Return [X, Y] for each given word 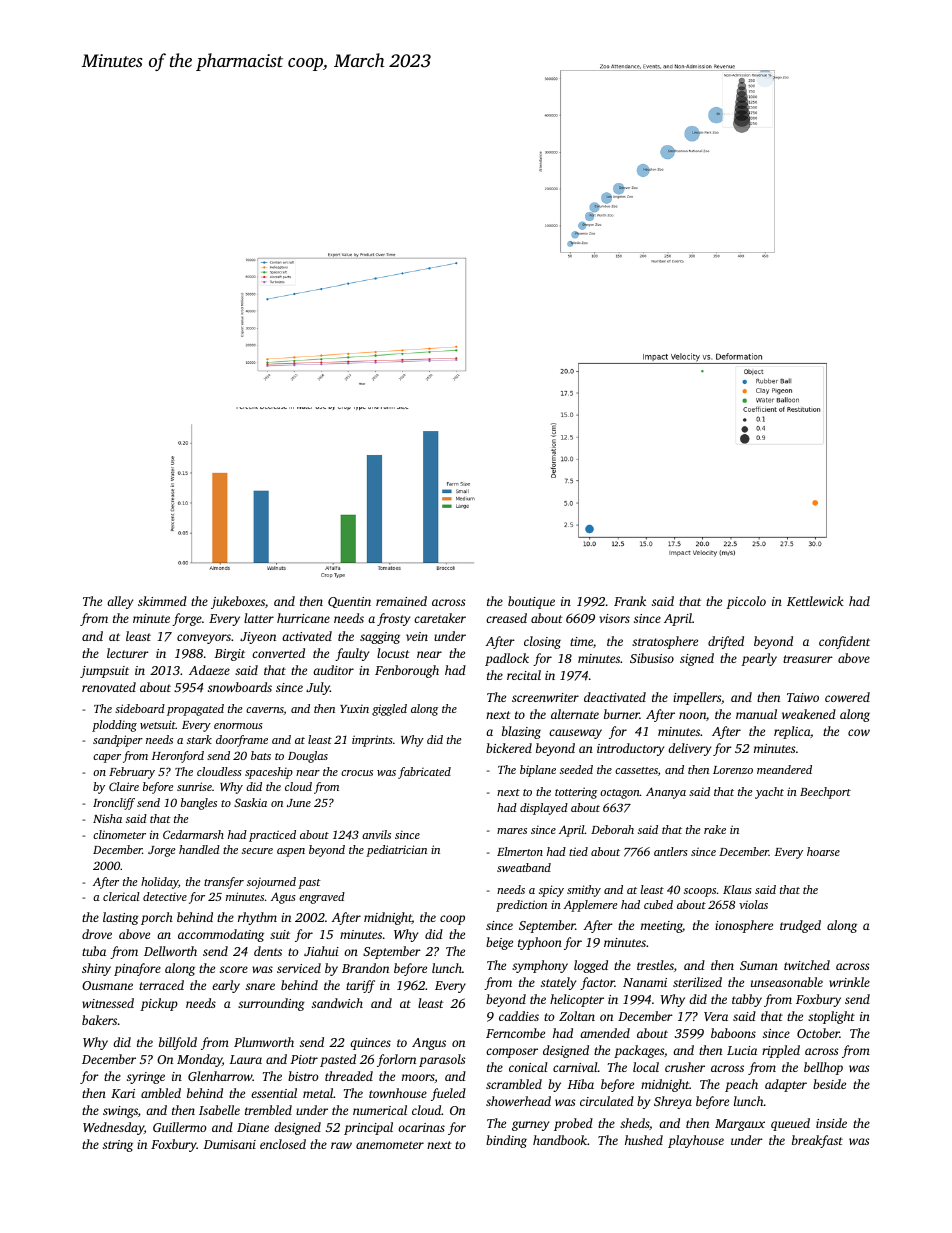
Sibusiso [652, 658]
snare [260, 986]
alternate [575, 714]
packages [639, 1051]
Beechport [825, 793]
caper [107, 758]
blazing [521, 732]
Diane [253, 1127]
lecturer [128, 653]
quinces [370, 1044]
